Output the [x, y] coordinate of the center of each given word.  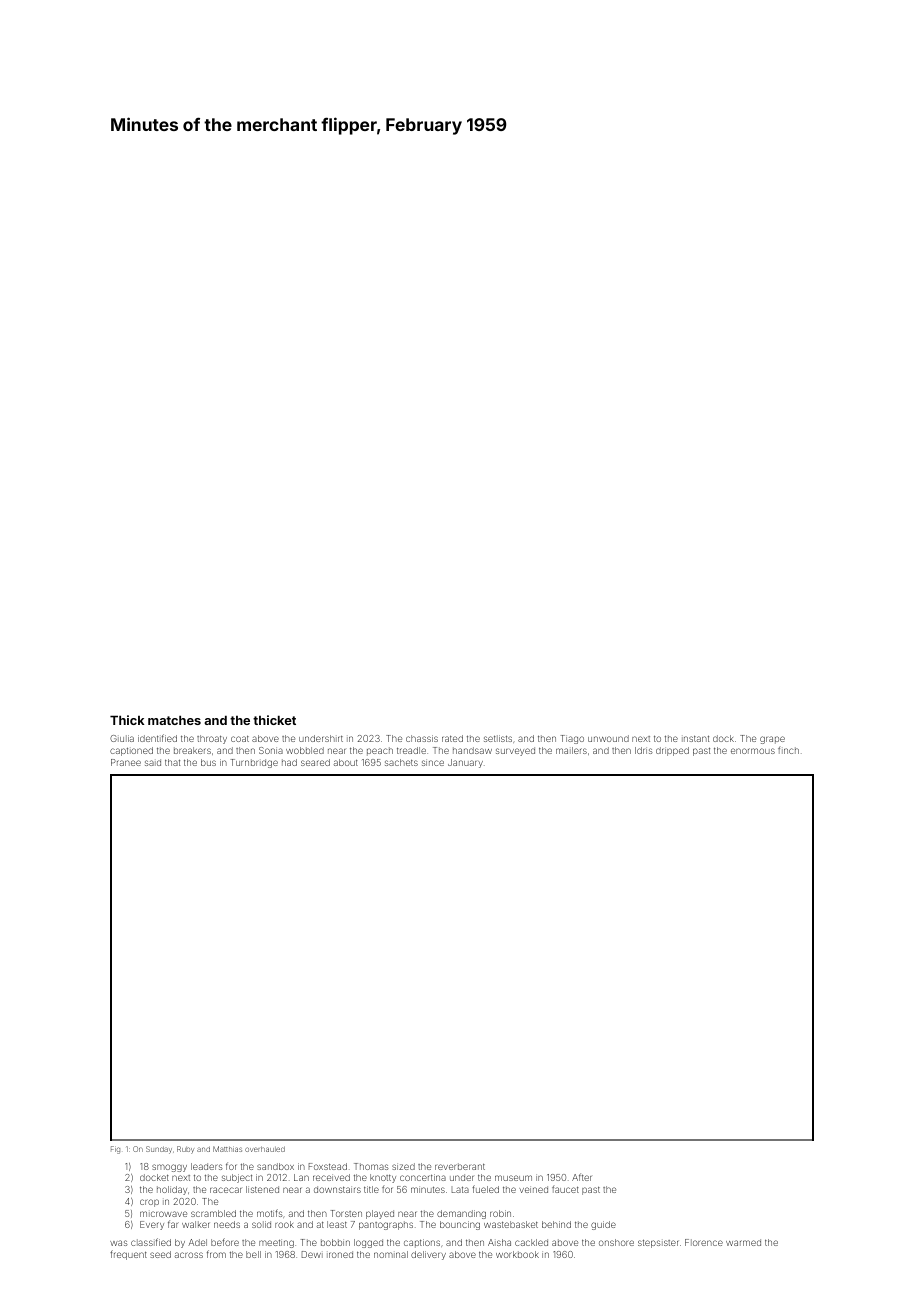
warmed [743, 1242]
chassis [422, 738]
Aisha [499, 1242]
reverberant [460, 1166]
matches [174, 720]
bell [253, 1254]
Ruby [185, 1150]
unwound [608, 738]
